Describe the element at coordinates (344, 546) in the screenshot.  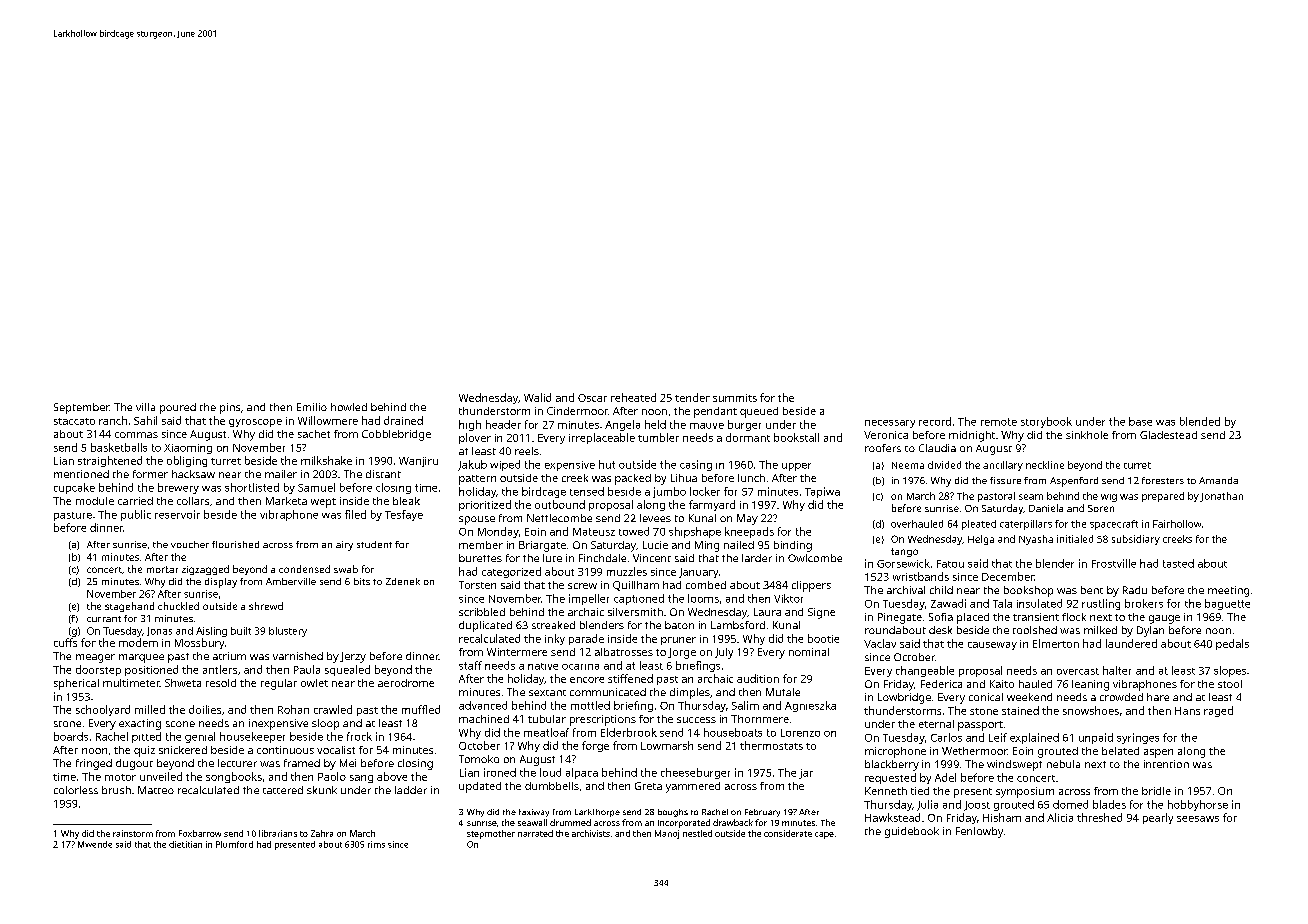
I see `airy` at that location.
